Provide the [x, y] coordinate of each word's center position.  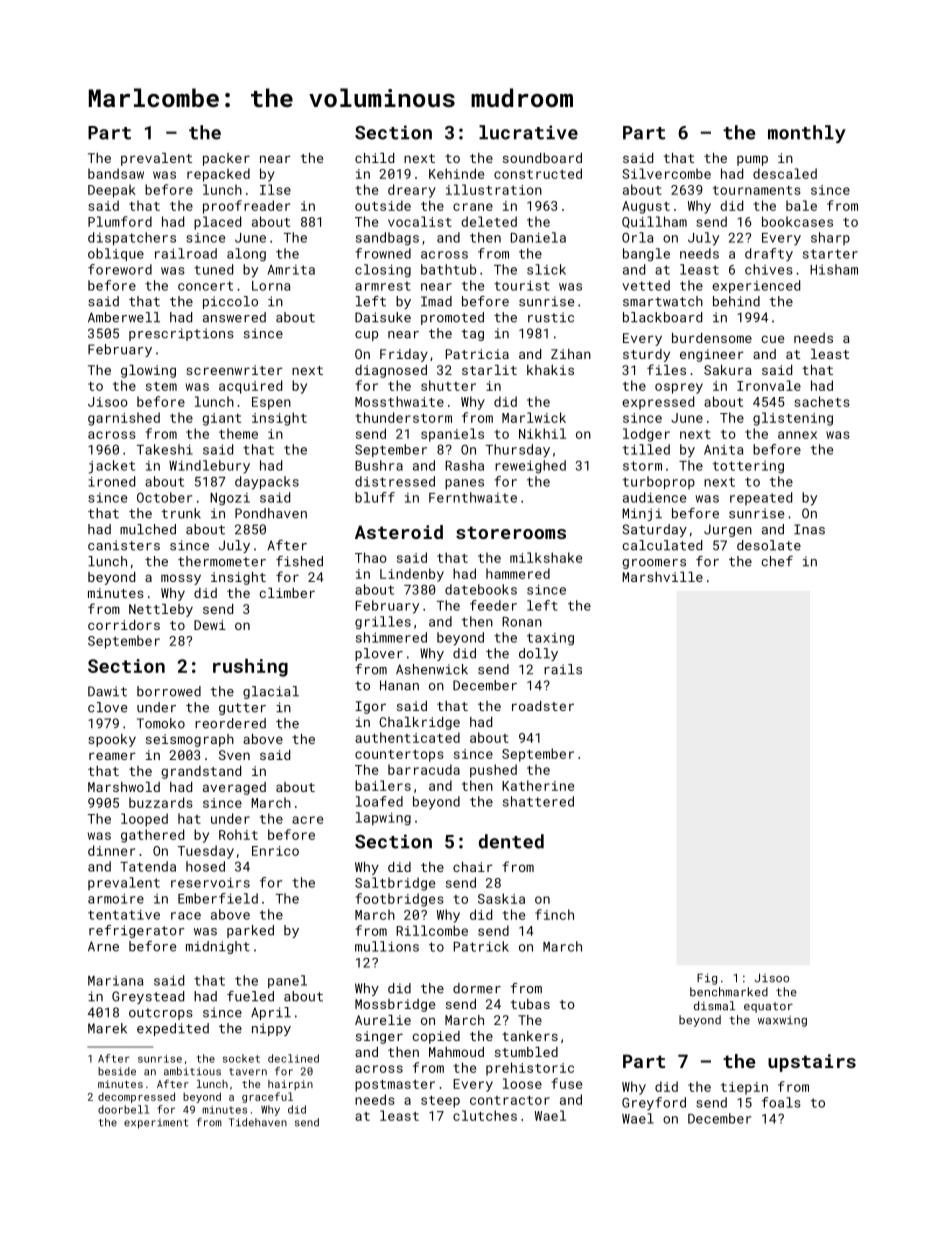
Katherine [538, 785]
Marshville [662, 577]
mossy [181, 579]
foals [781, 1102]
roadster [543, 706]
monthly [807, 134]
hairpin [290, 1085]
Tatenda [148, 866]
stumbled [526, 1052]
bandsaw [116, 173]
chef [777, 561]
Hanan [399, 685]
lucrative [528, 132]
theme [238, 433]
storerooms [511, 532]
